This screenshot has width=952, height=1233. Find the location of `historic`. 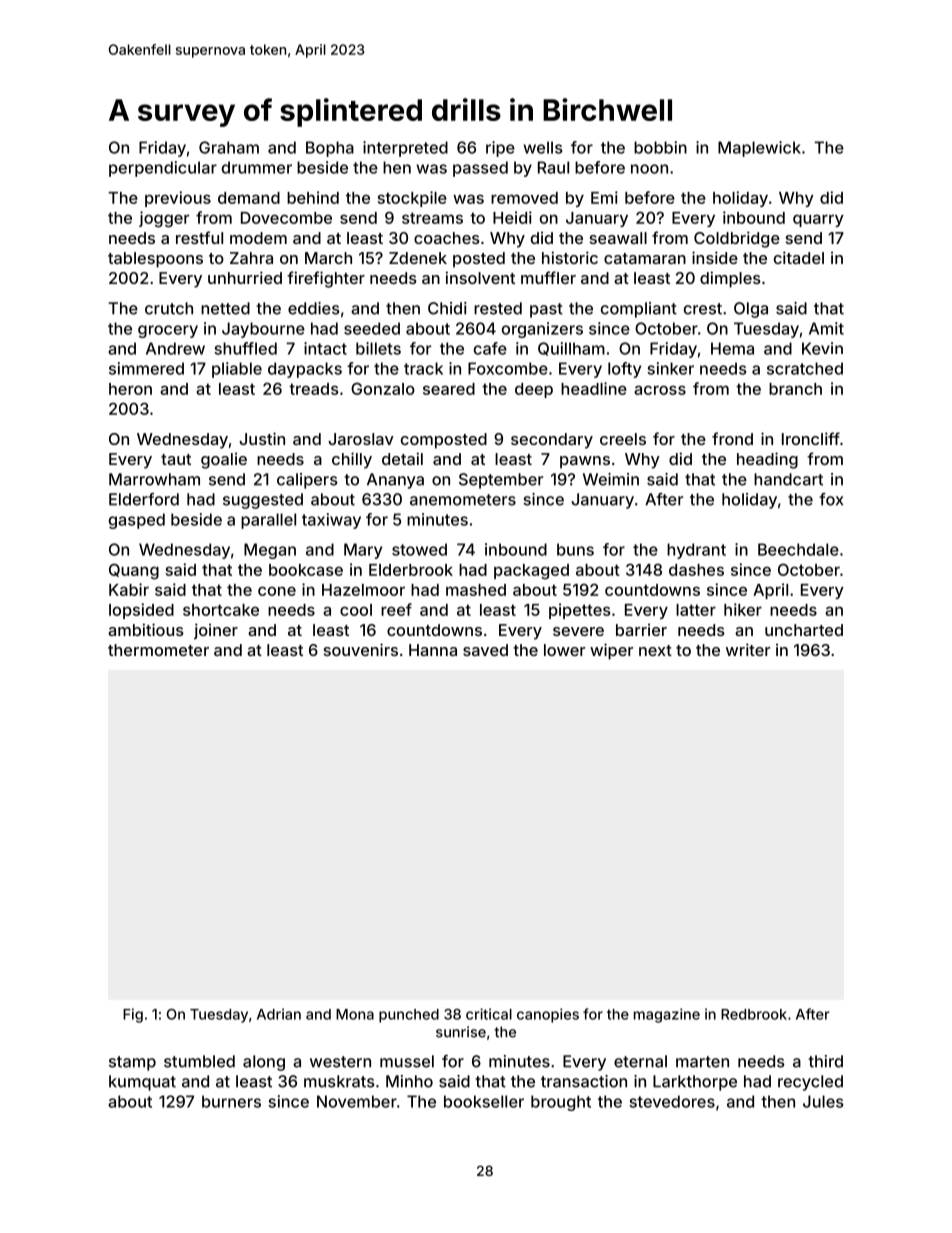

historic is located at coordinates (570, 257).
